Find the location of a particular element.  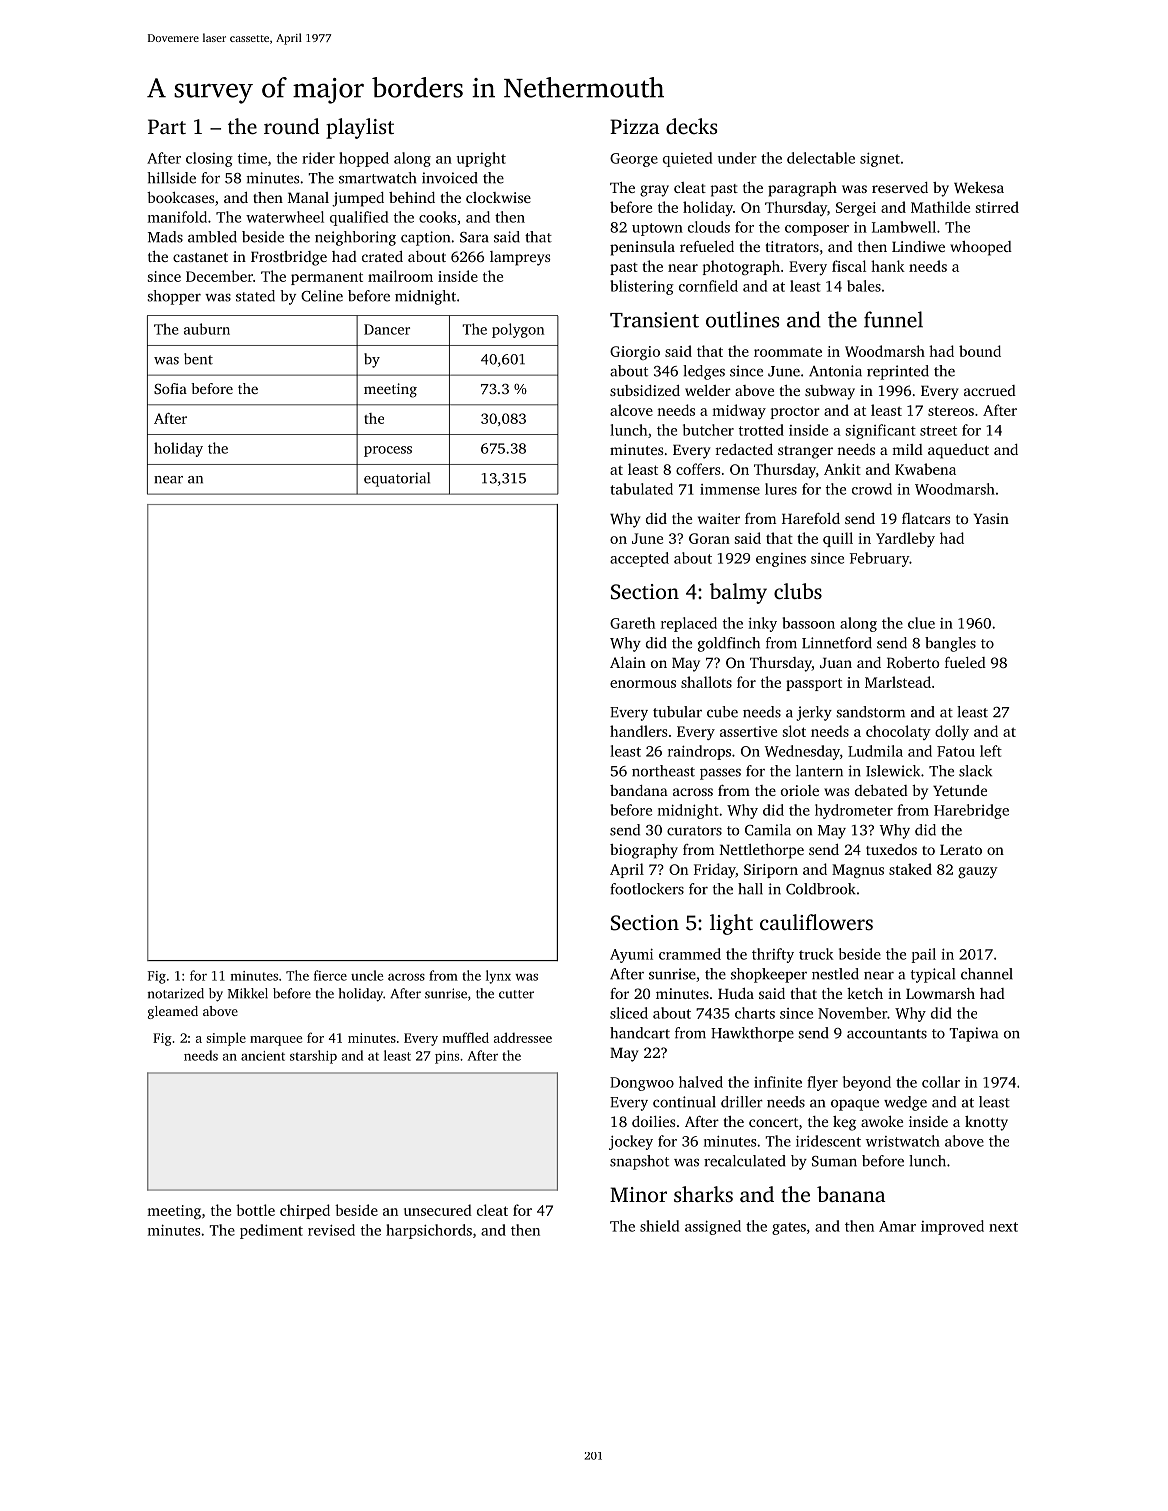

reprinted is located at coordinates (898, 372).
